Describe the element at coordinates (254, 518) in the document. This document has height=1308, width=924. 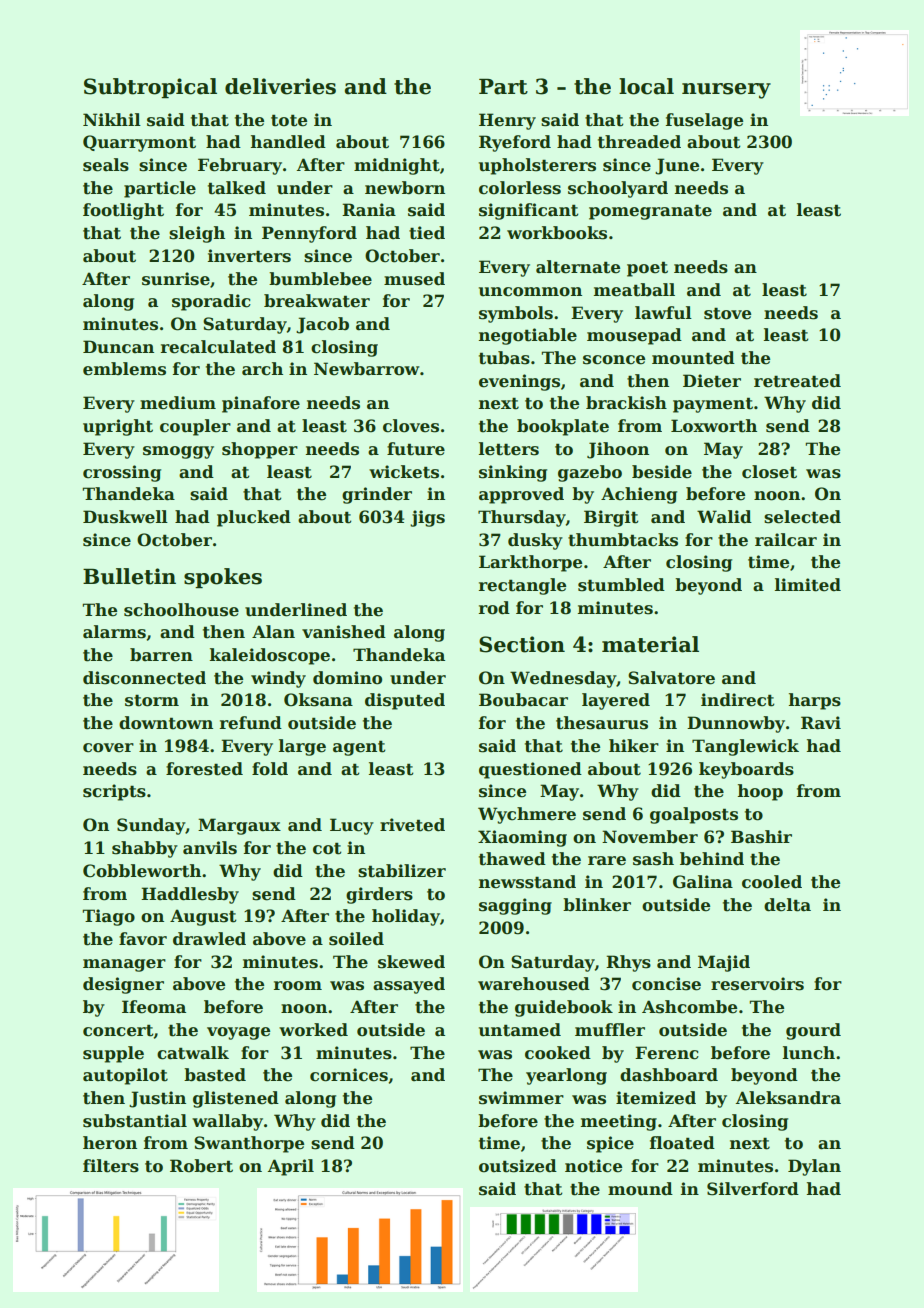
I see `plucked` at that location.
